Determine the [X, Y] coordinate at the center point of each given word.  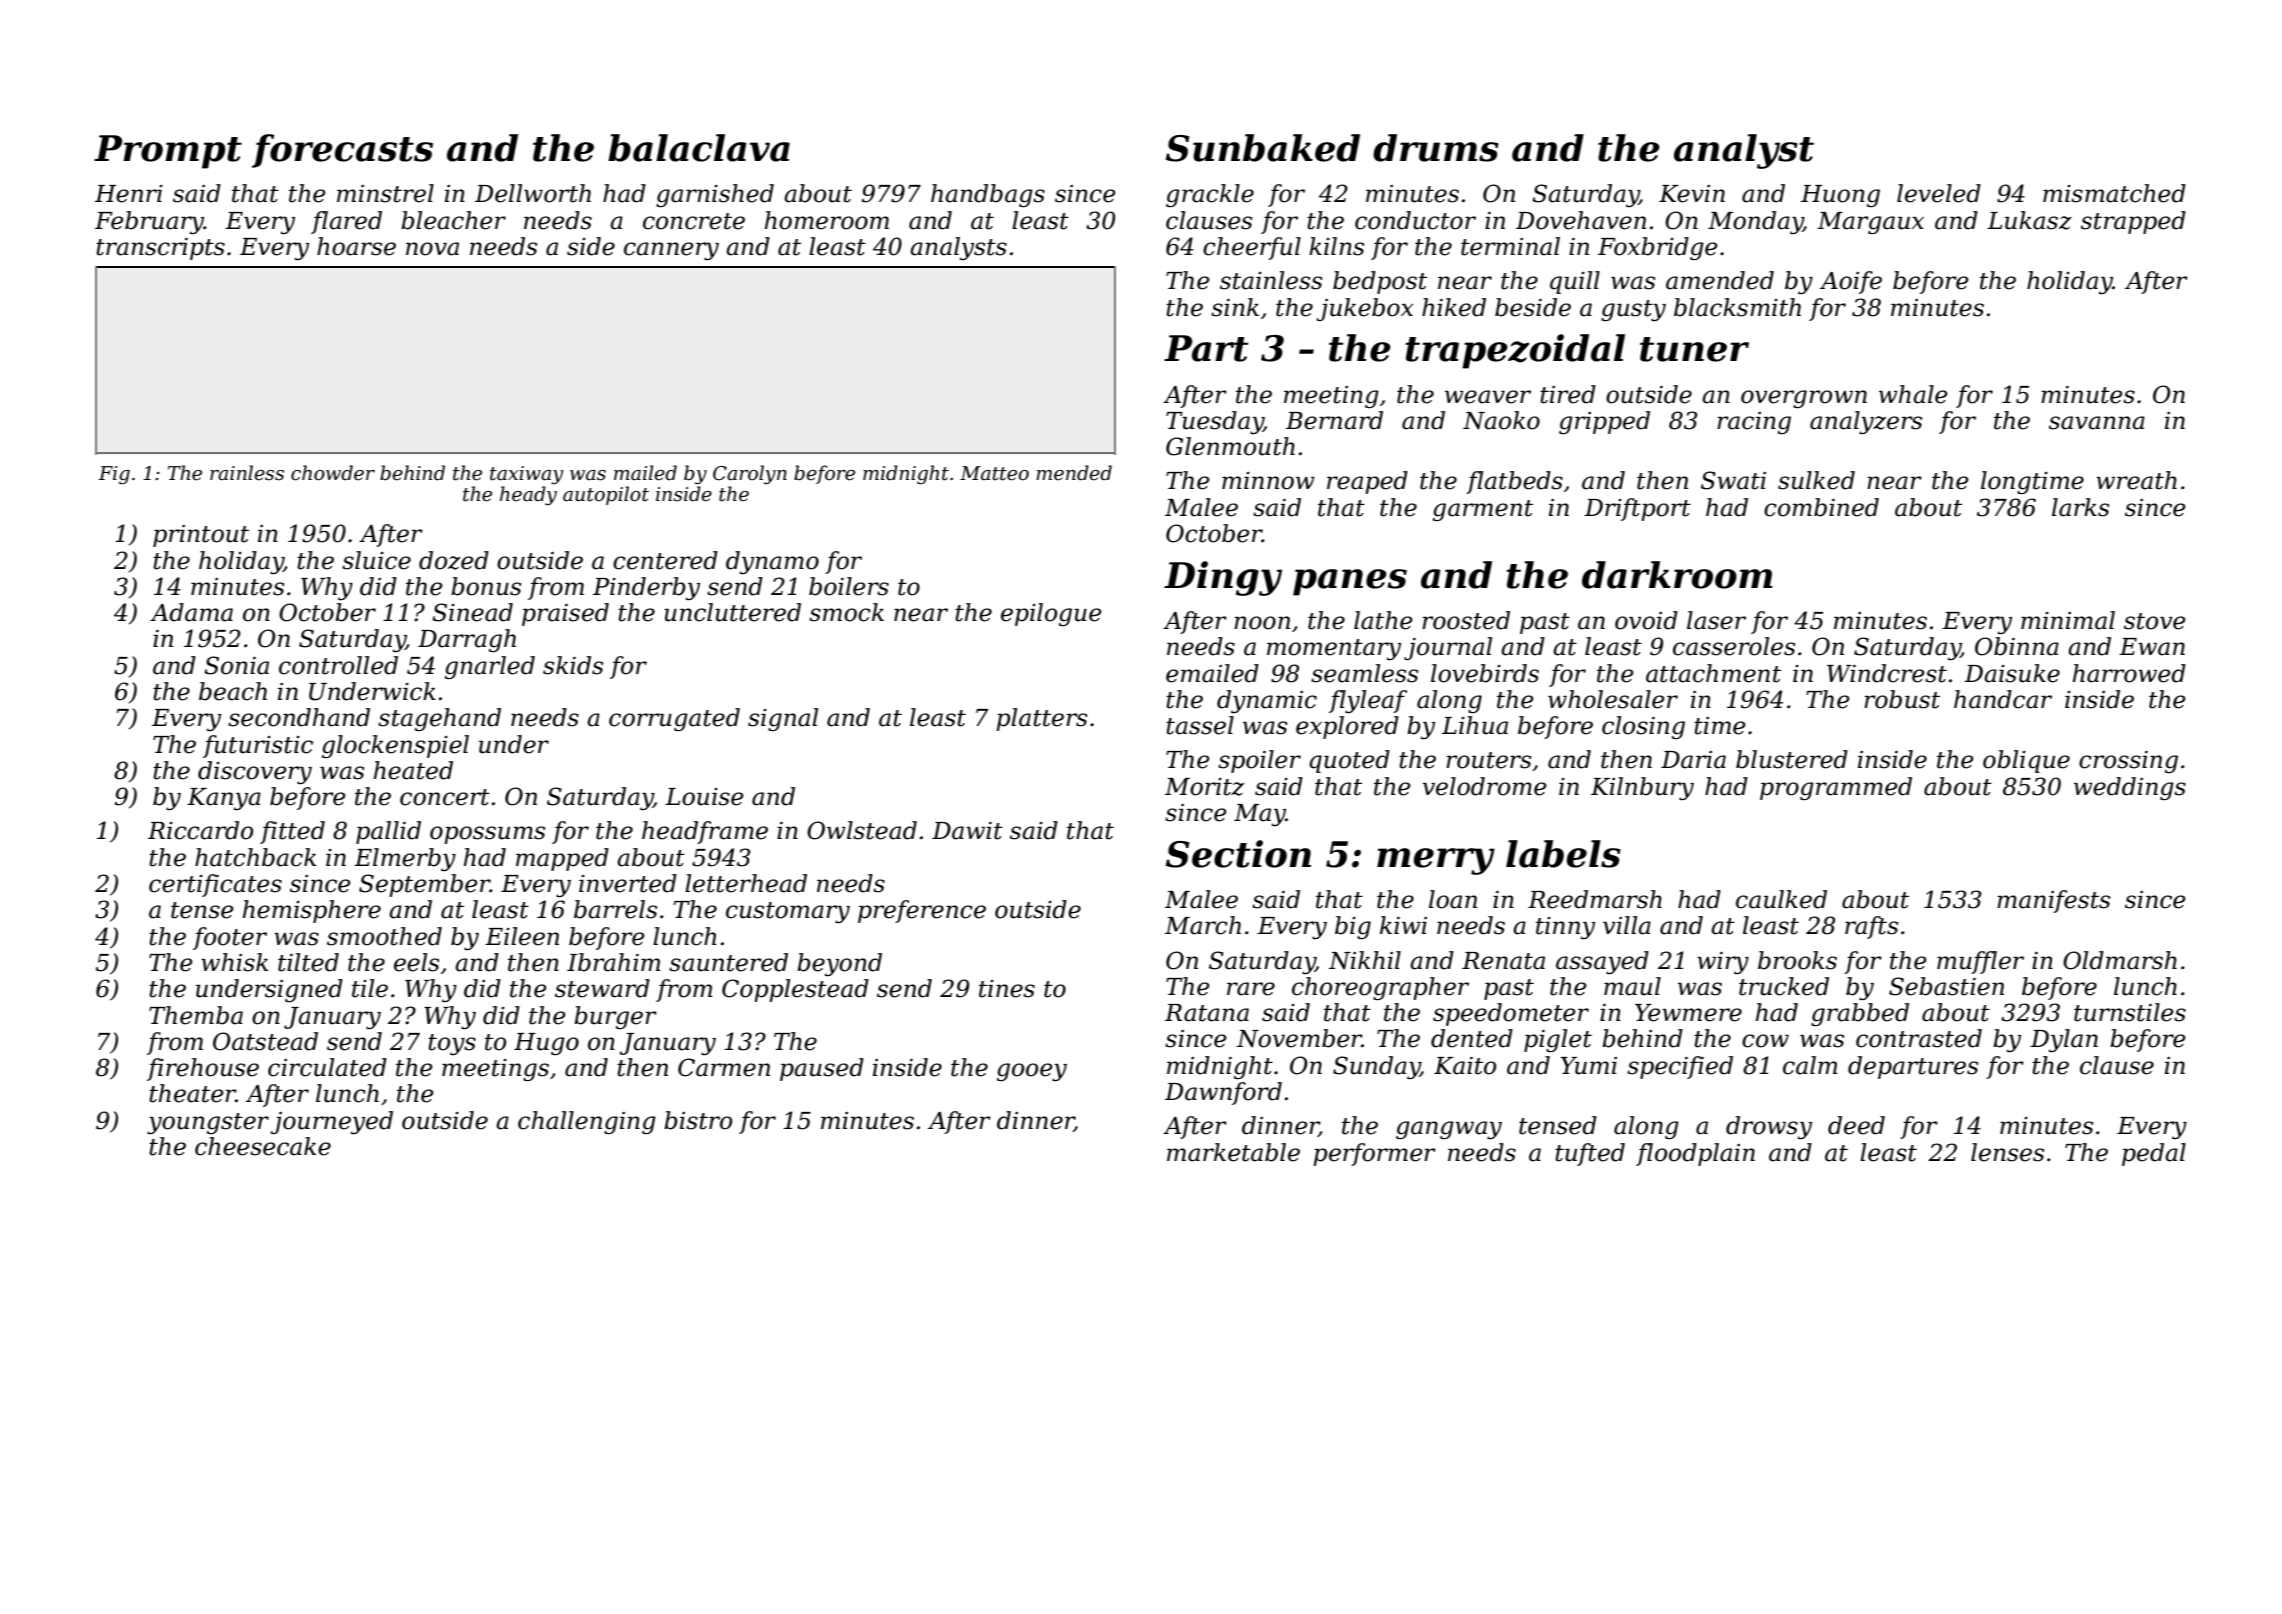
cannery [671, 251]
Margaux [1870, 223]
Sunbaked [1263, 148]
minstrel [385, 193]
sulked [1816, 480]
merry [1436, 861]
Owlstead [862, 830]
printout [201, 536]
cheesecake [263, 1146]
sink [1235, 307]
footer [230, 938]
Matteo [994, 473]
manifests [2053, 901]
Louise [704, 797]
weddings [2130, 788]
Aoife [1851, 282]
